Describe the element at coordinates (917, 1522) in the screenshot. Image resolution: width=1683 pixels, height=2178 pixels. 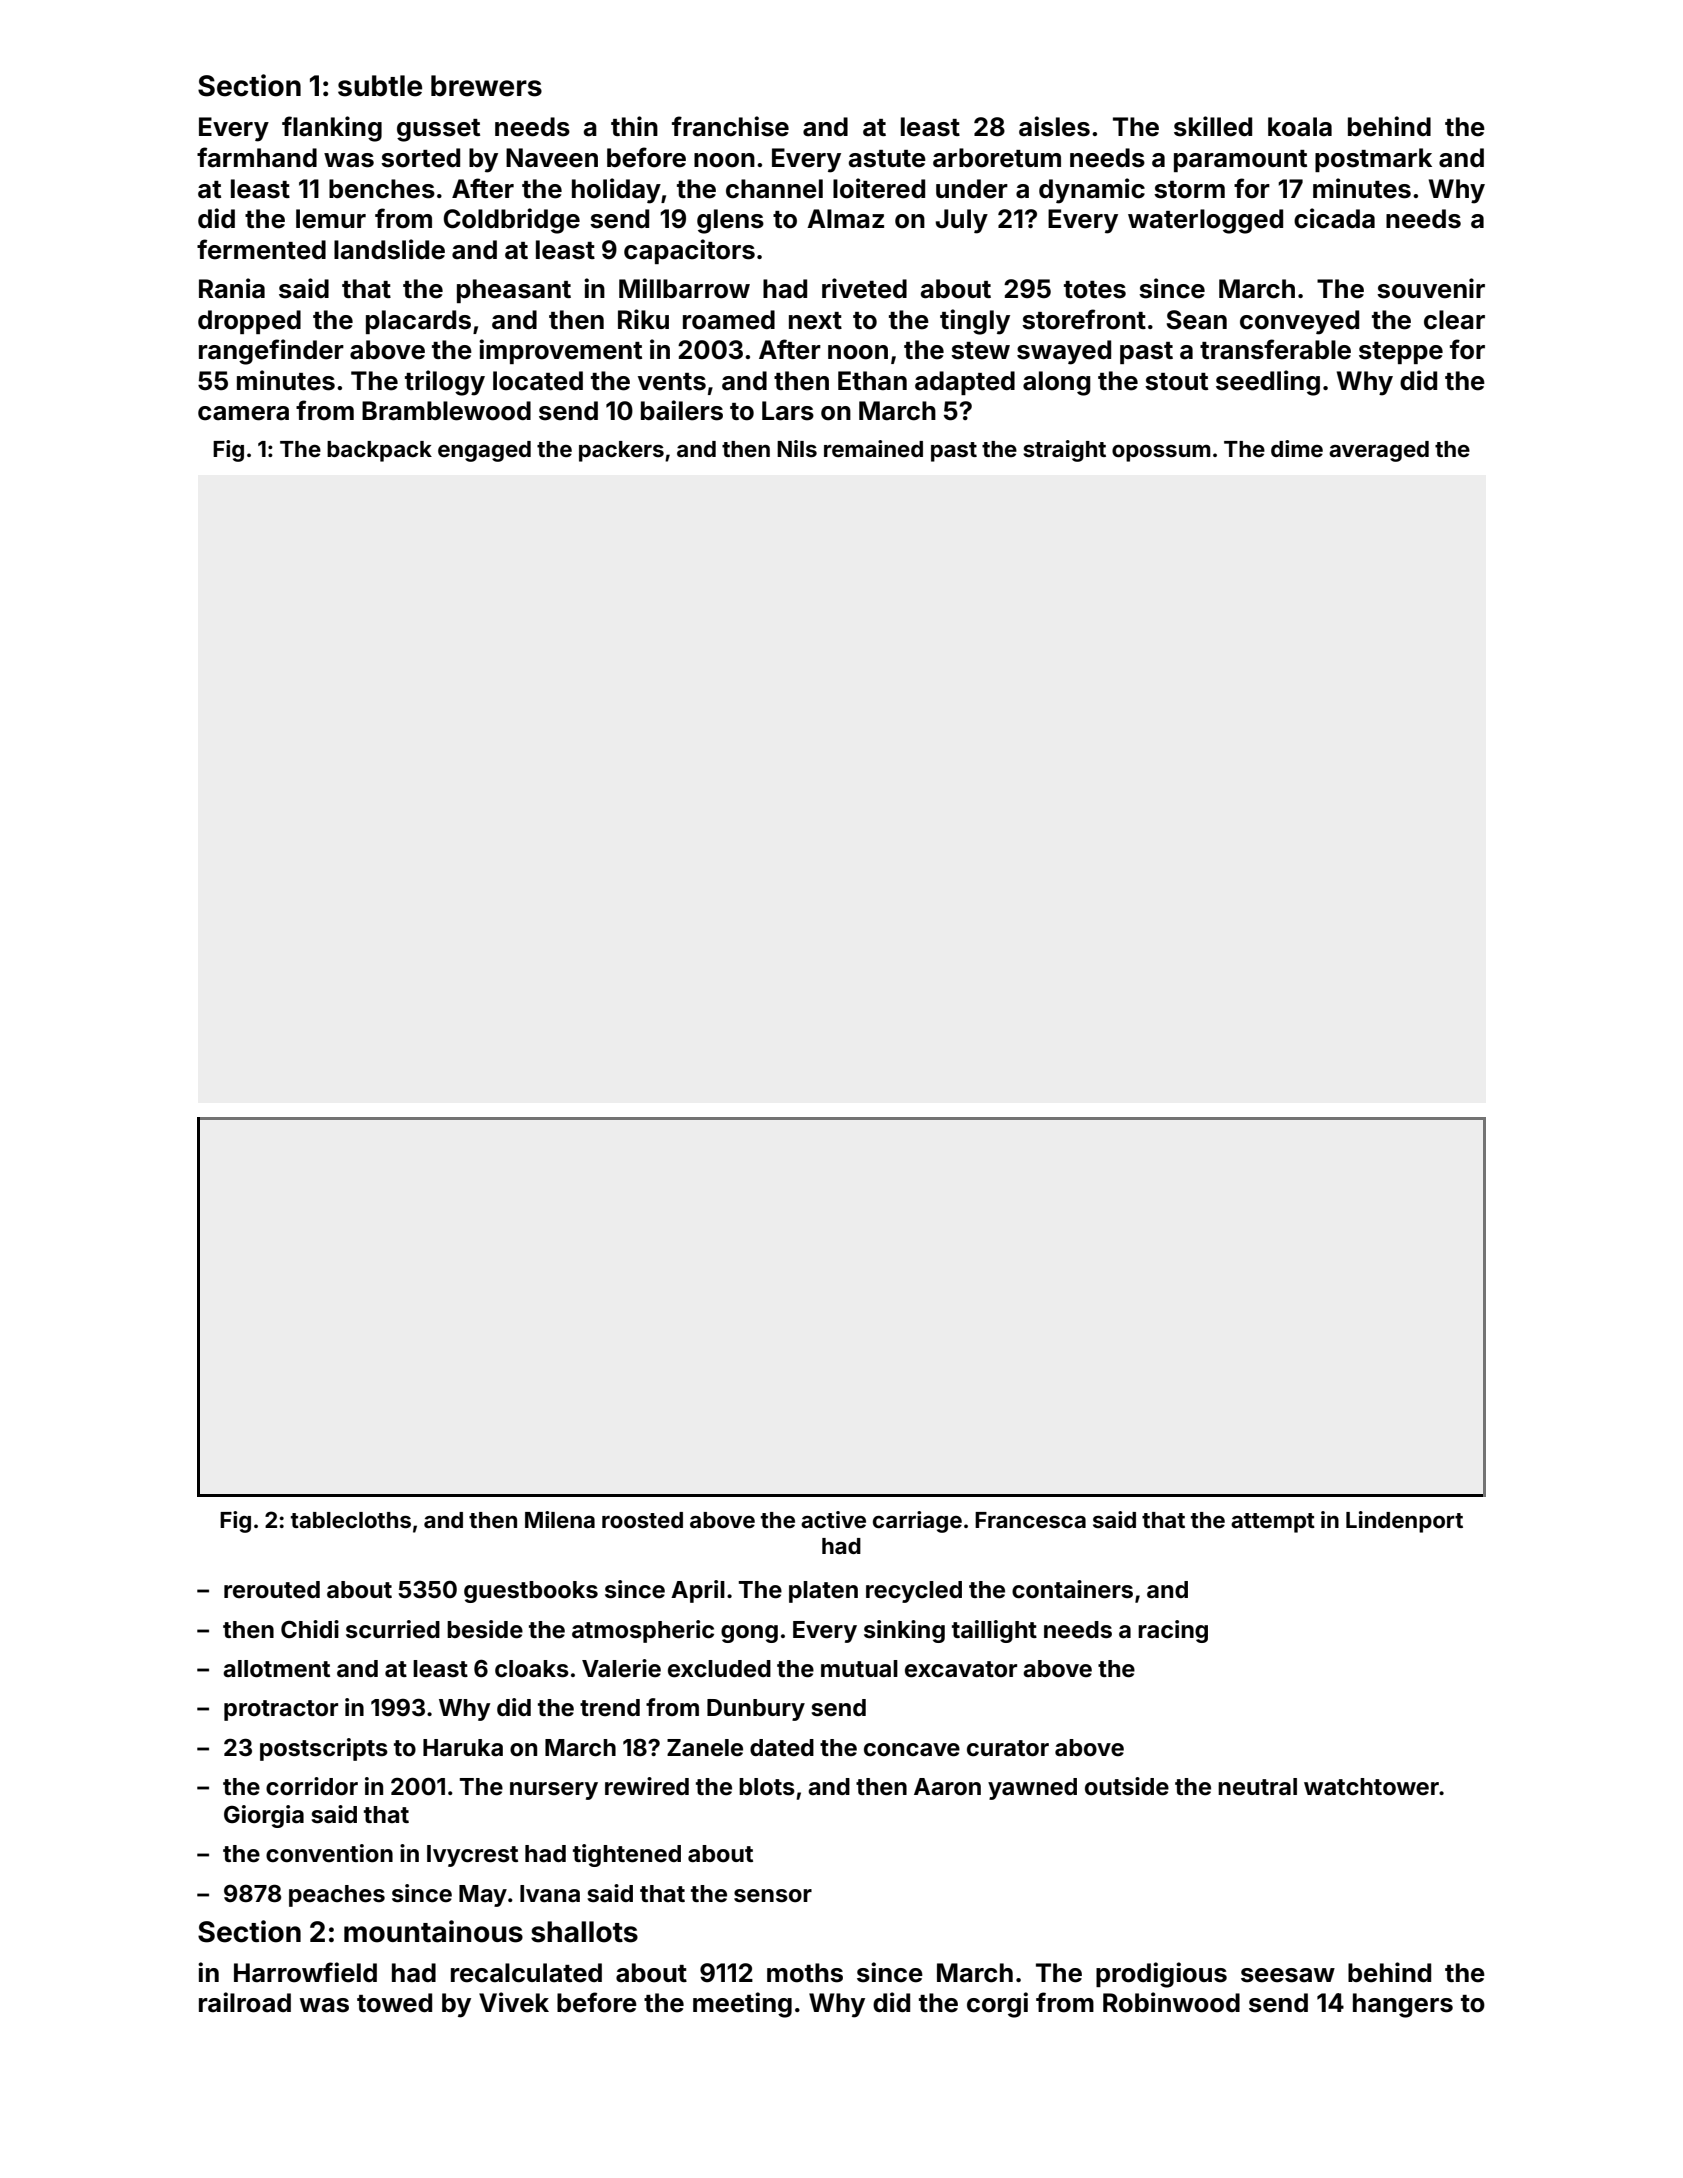
I see `carriage` at that location.
